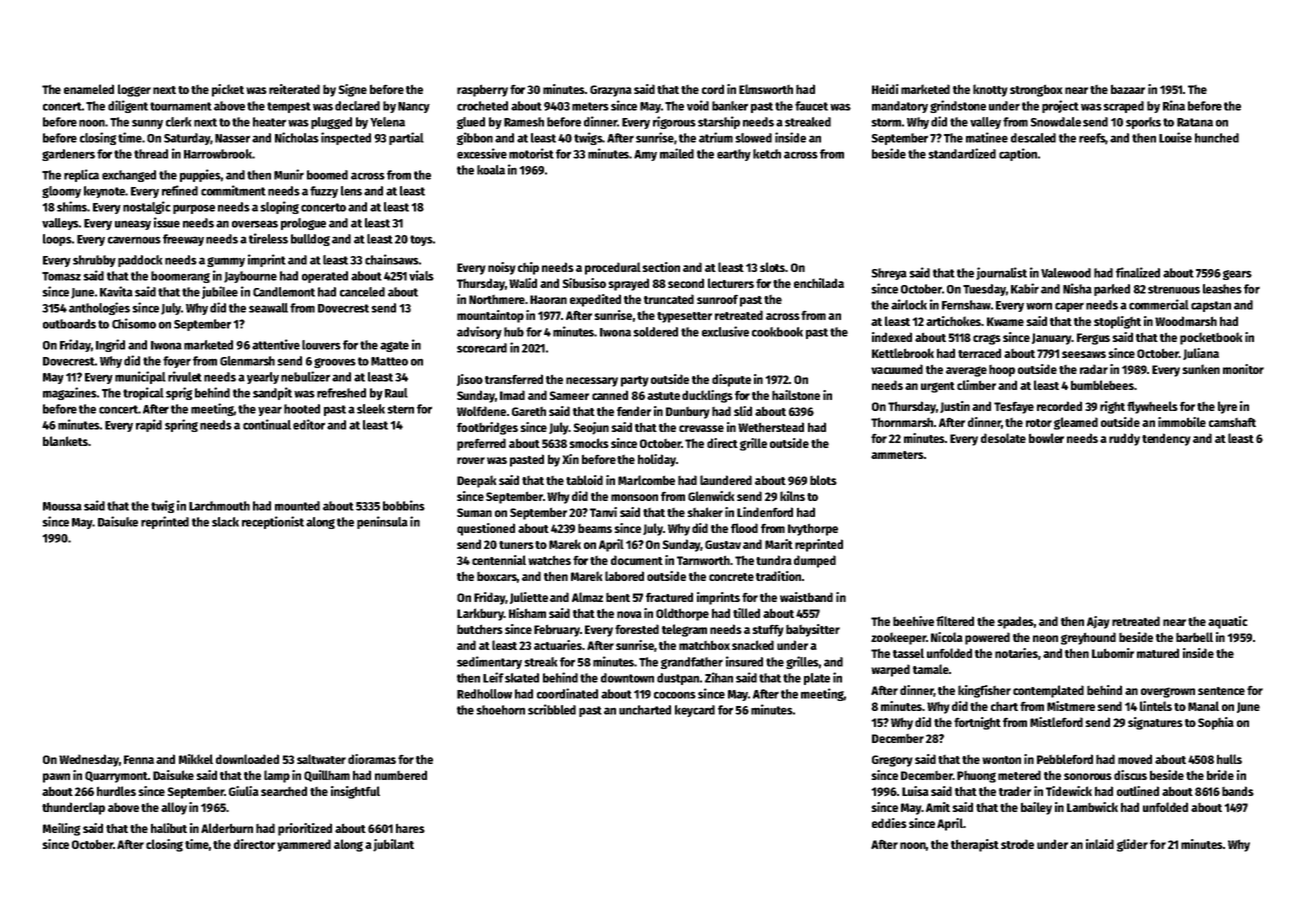  Describe the element at coordinates (62, 829) in the page. I see `Meiling` at that location.
